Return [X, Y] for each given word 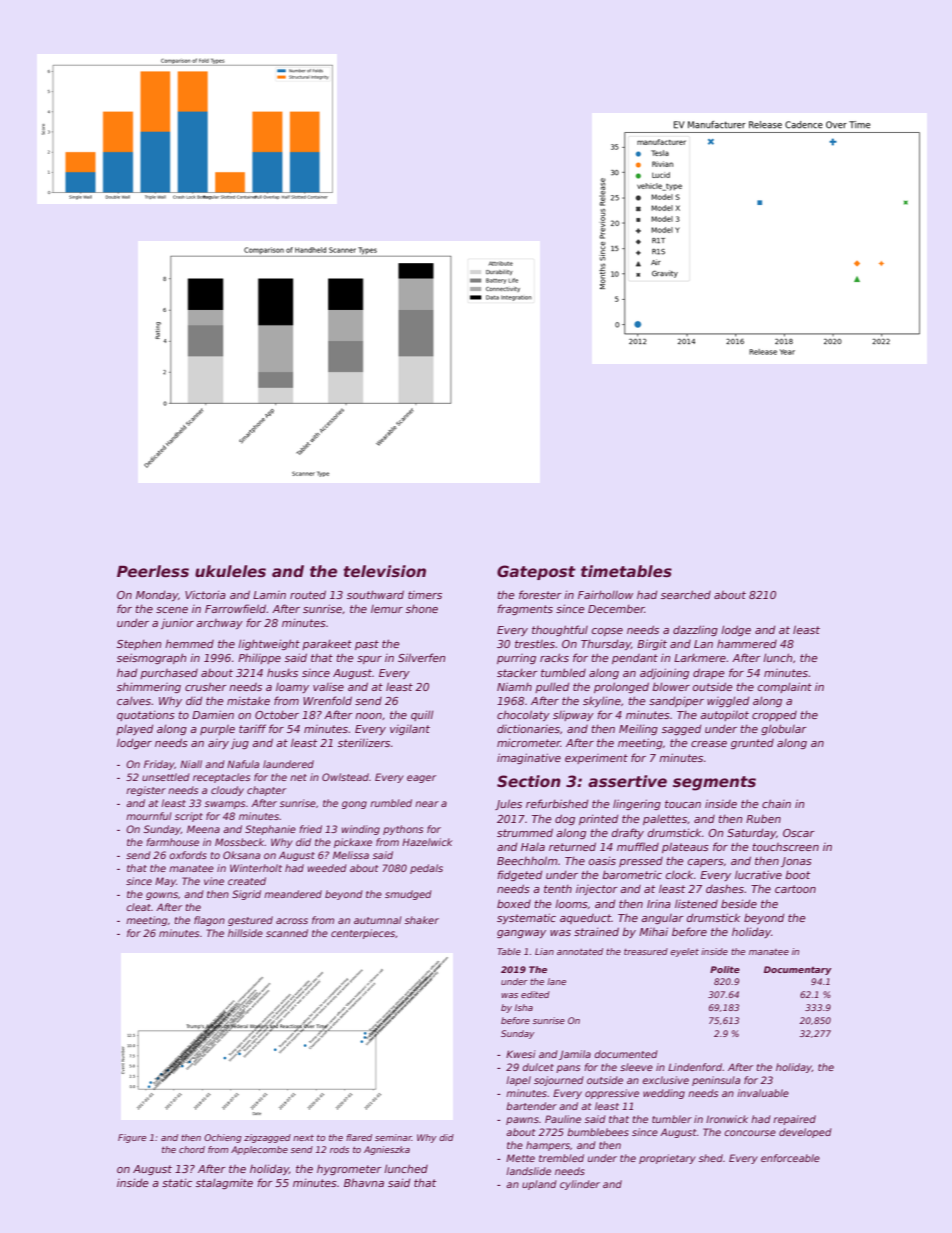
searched [686, 594]
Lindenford [695, 1067]
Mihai [653, 931]
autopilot [724, 716]
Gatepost [536, 572]
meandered [293, 894]
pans [568, 1069]
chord [192, 1149]
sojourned [559, 1081]
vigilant [410, 730]
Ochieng [223, 1138]
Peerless [153, 571]
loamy [292, 688]
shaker [422, 920]
